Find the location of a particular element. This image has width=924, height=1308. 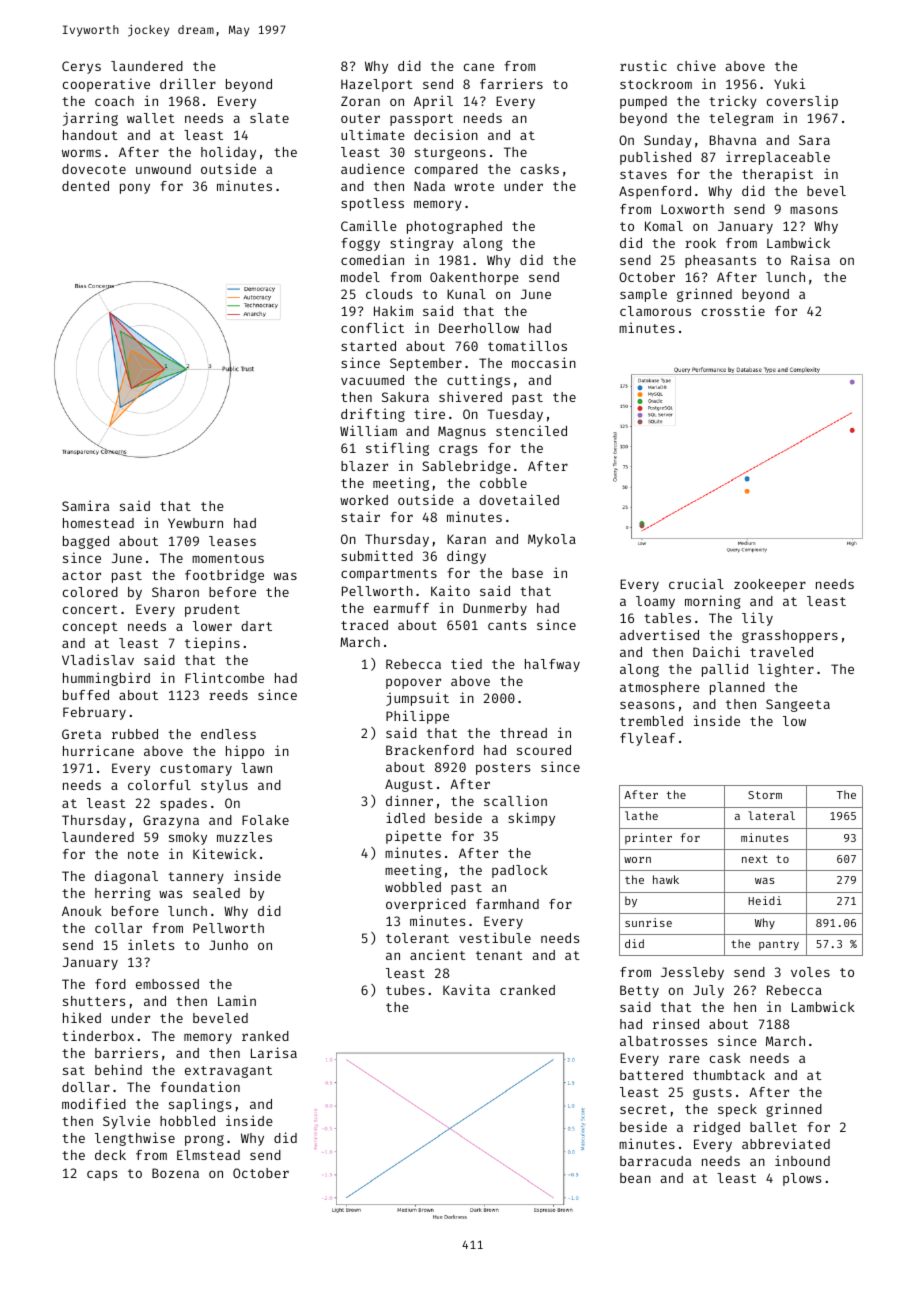

ancient is located at coordinates (438, 954).
